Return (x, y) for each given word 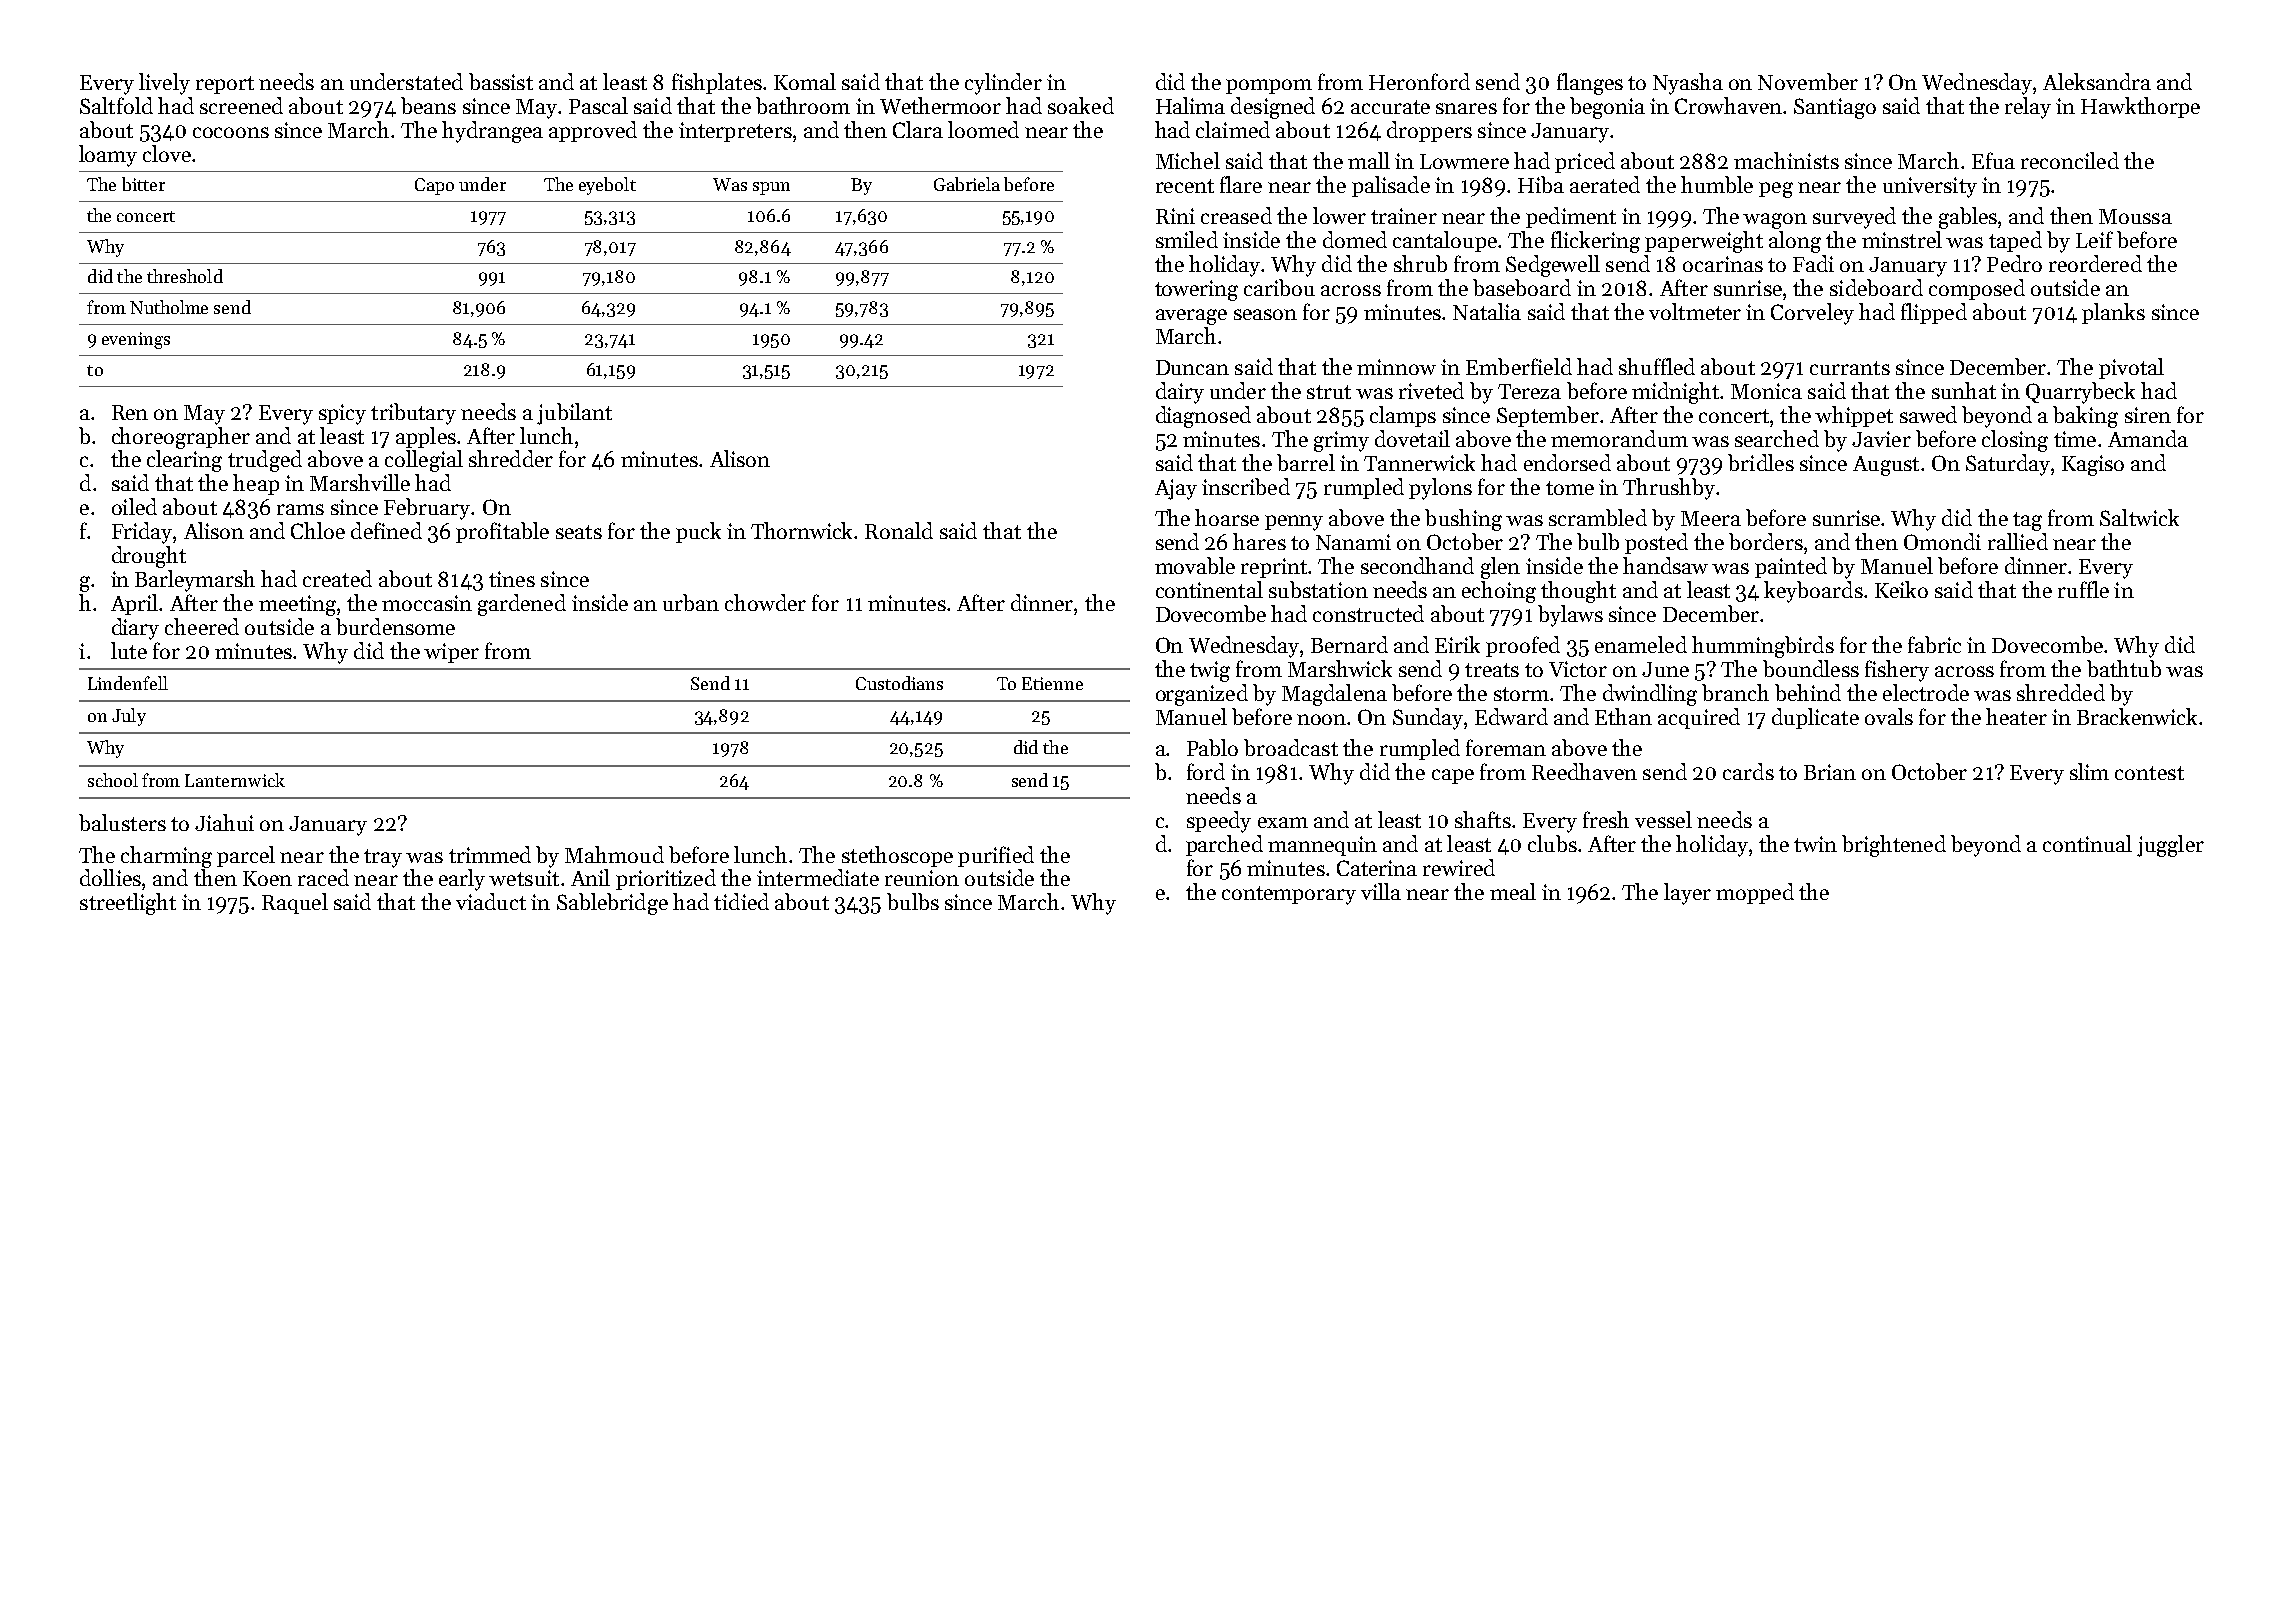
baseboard (1522, 287)
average (1191, 317)
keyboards (1813, 592)
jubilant (574, 414)
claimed (1233, 129)
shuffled (1657, 366)
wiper (451, 653)
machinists (1786, 160)
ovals (1889, 716)
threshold (185, 276)
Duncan (1192, 367)
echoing (1499, 592)
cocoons (231, 132)
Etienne (1052, 683)
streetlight (128, 904)
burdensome (395, 626)
